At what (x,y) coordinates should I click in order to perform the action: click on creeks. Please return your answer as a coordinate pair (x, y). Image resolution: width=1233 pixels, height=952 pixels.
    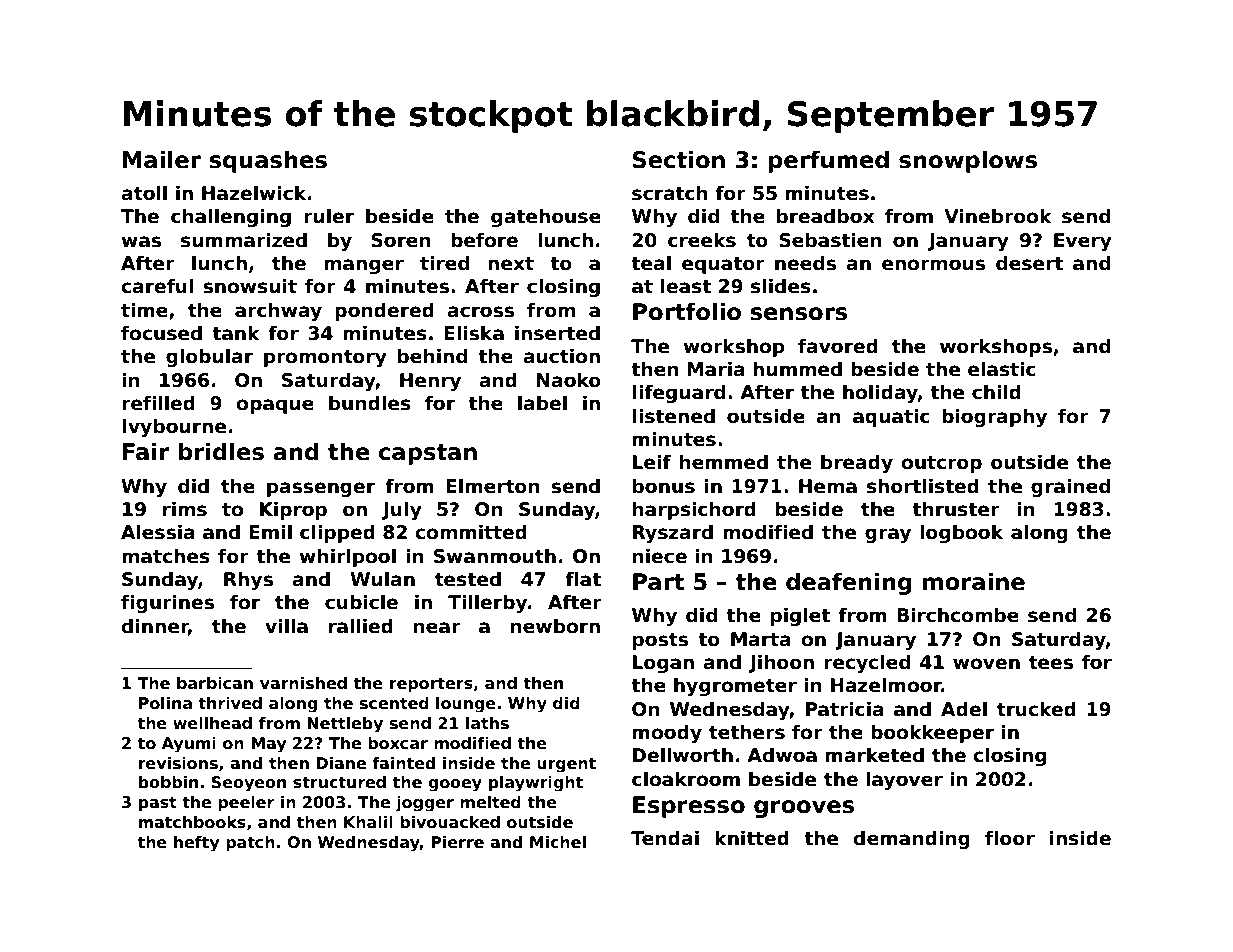
    Looking at the image, I should click on (702, 240).
